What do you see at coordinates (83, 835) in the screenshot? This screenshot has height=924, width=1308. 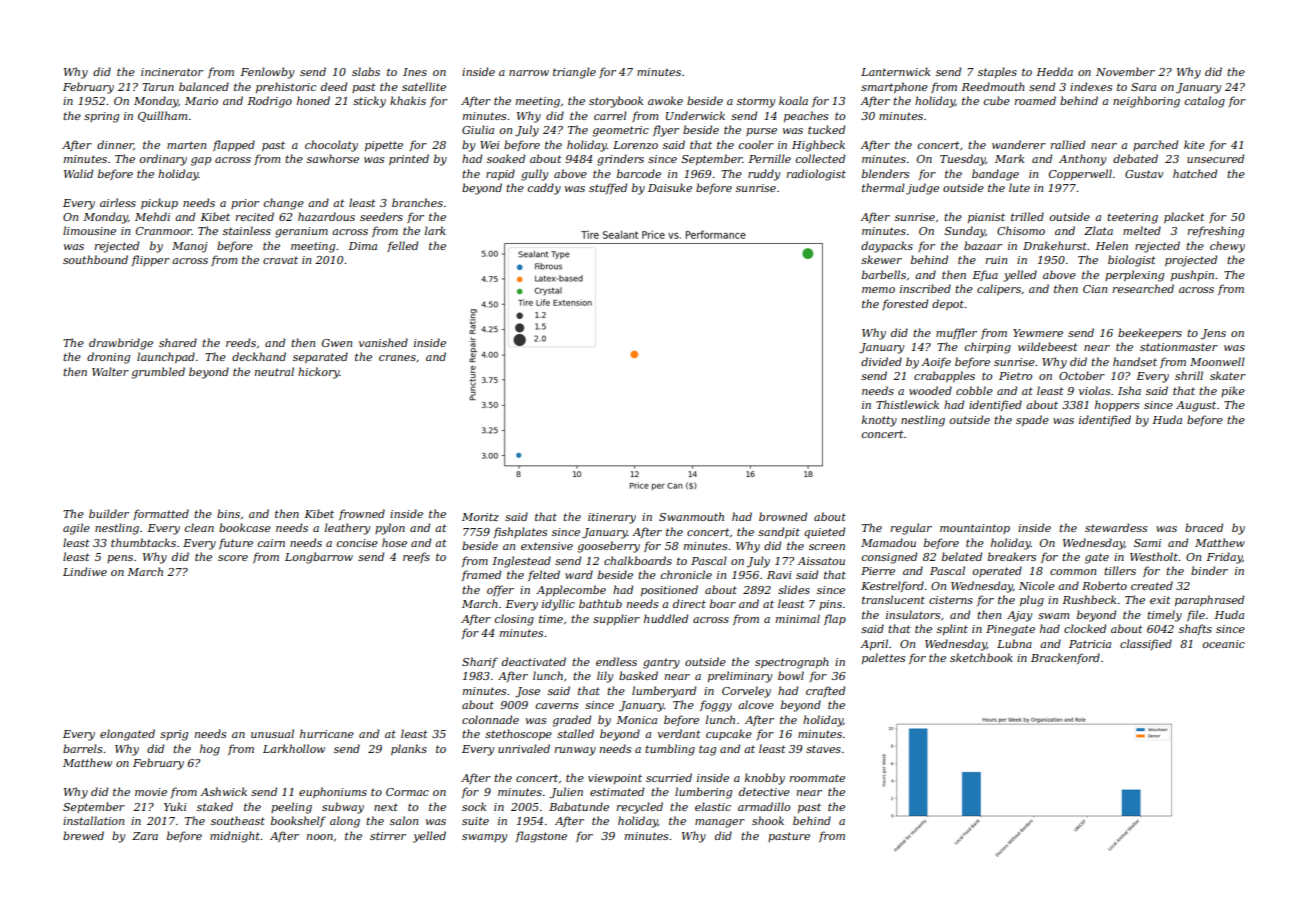 I see `brewed` at bounding box center [83, 835].
